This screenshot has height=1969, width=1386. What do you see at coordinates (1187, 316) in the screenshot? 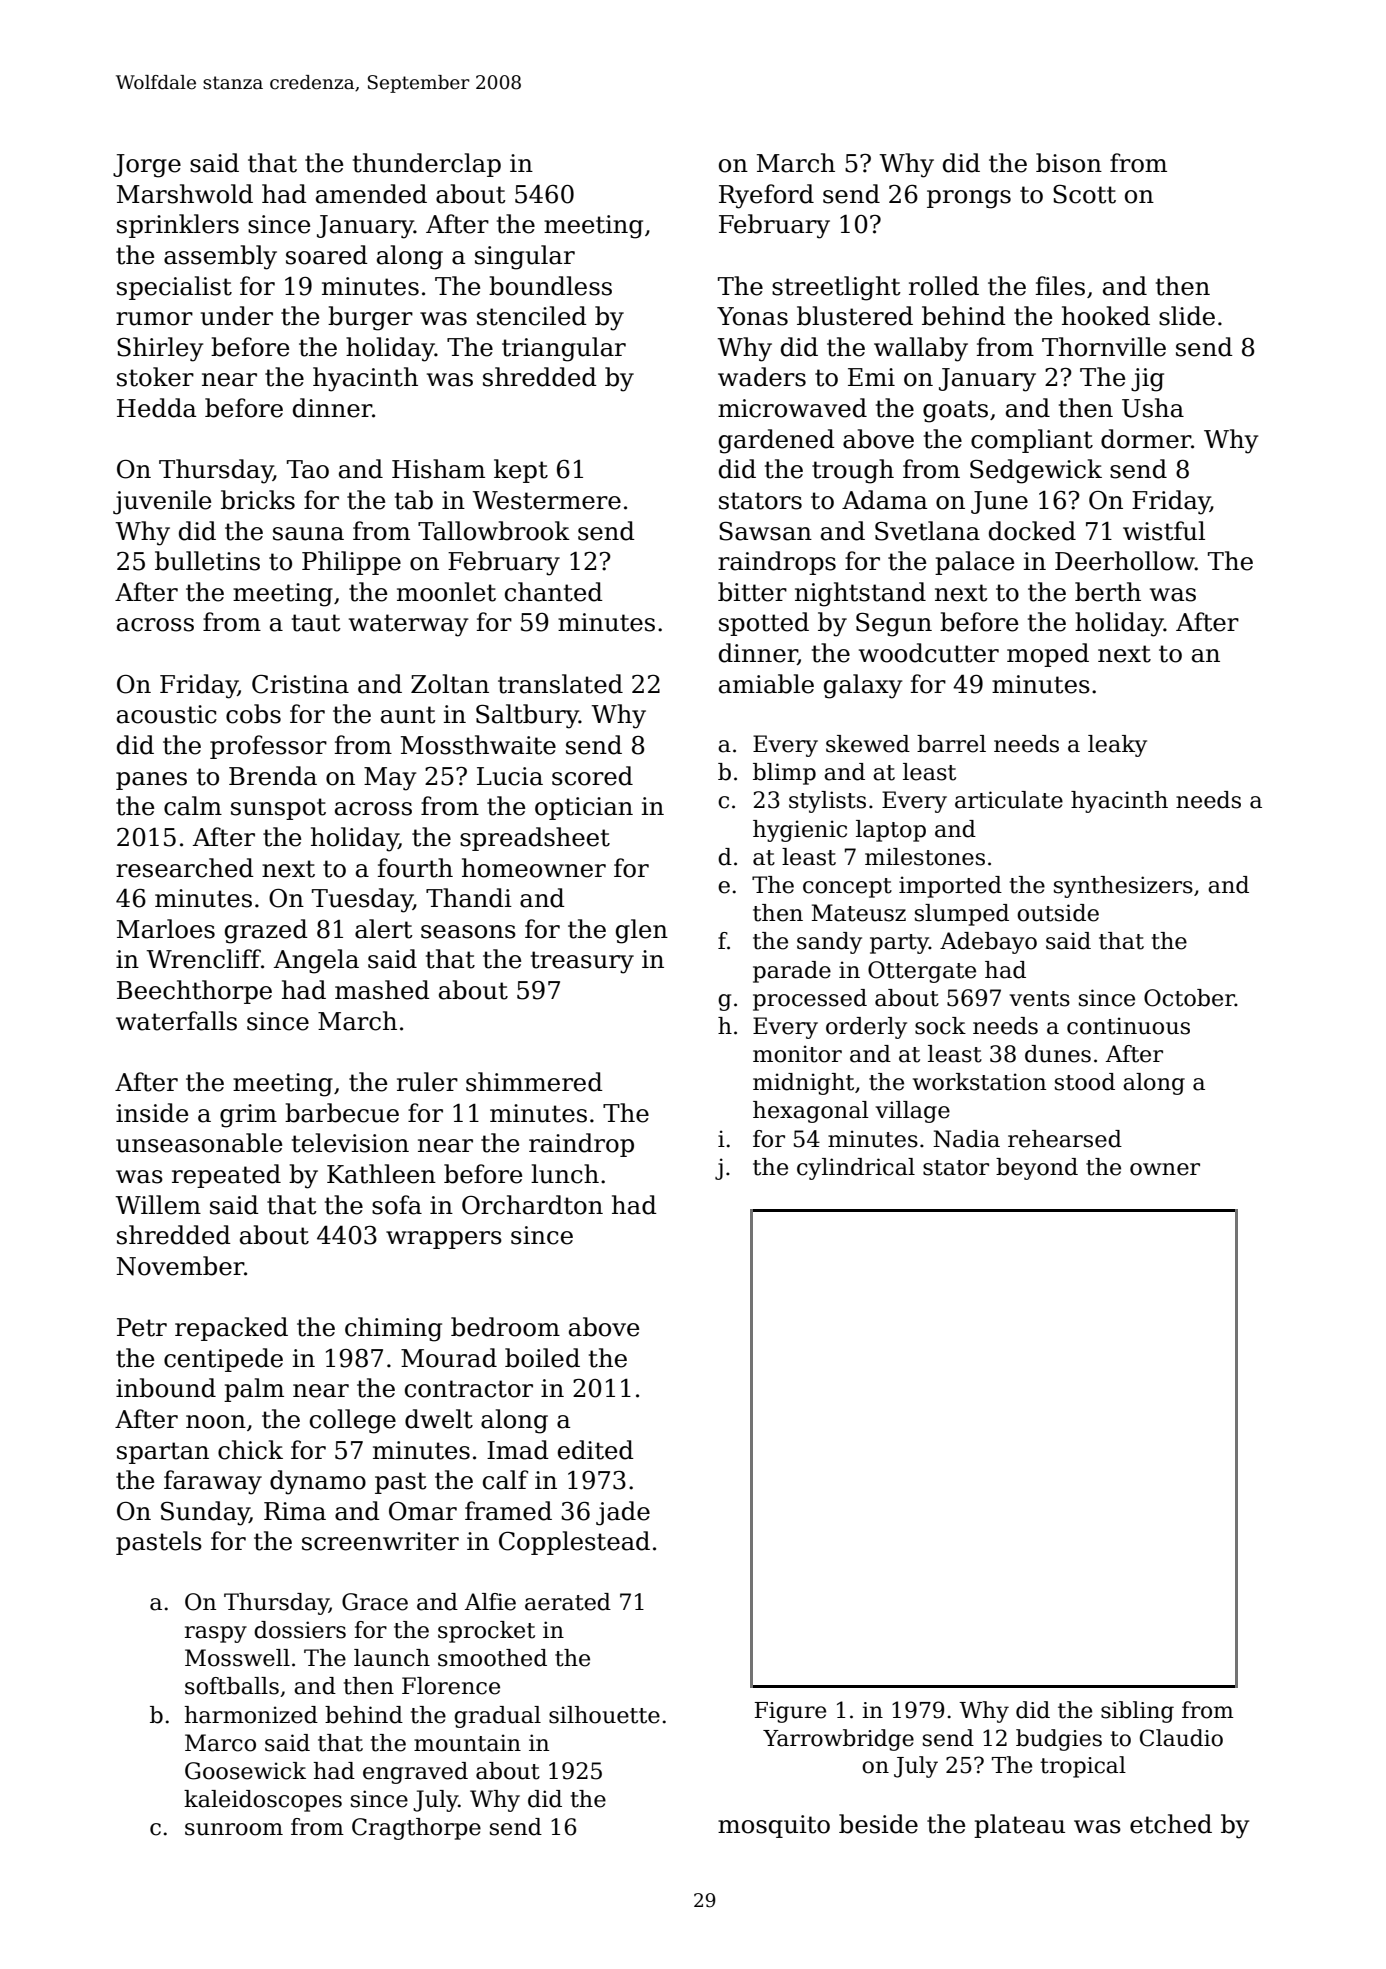
I see `slide` at bounding box center [1187, 316].
